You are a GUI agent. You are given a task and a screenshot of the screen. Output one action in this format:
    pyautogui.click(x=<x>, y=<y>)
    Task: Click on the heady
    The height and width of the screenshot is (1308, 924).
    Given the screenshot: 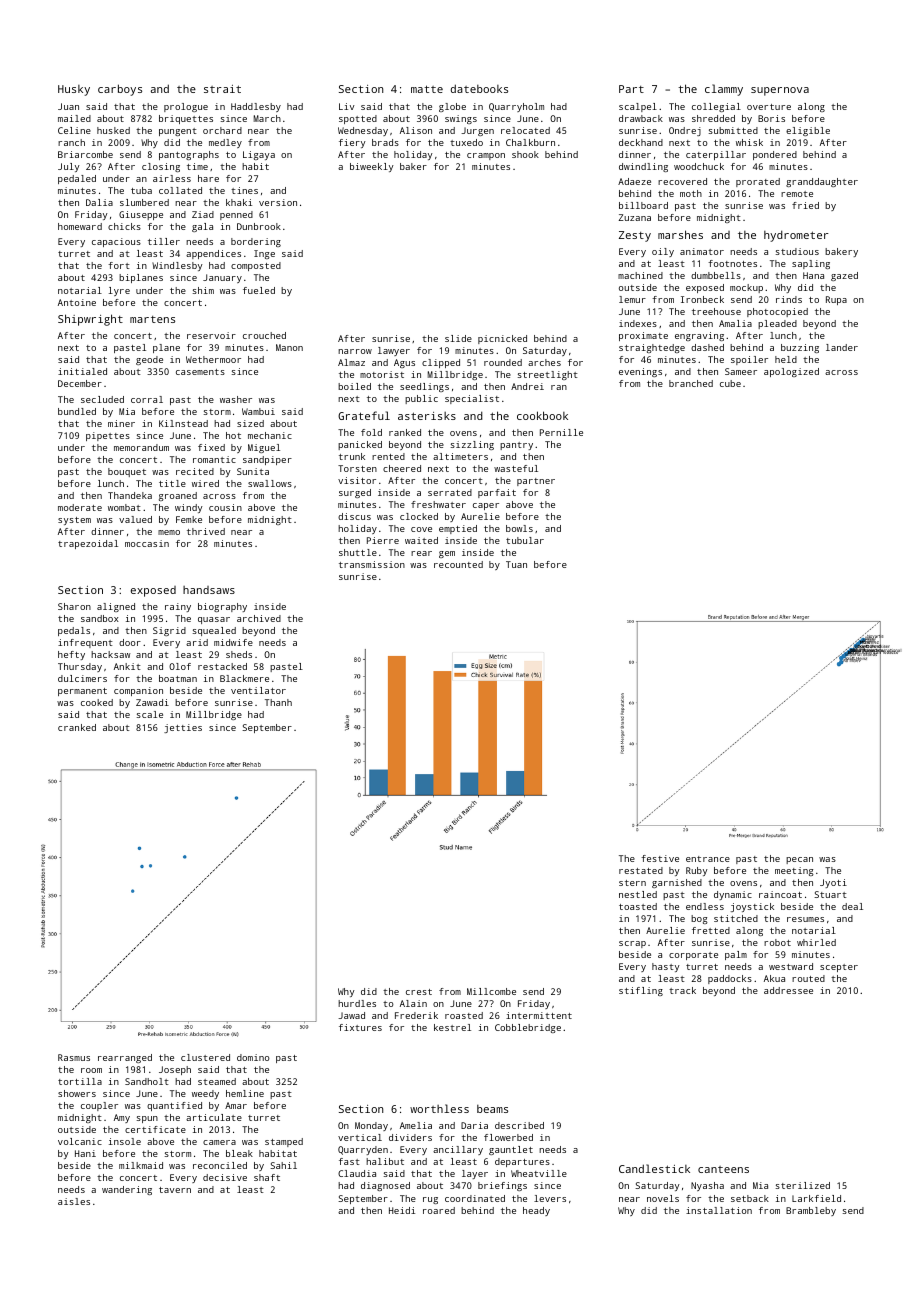 What is the action you would take?
    pyautogui.click(x=536, y=1211)
